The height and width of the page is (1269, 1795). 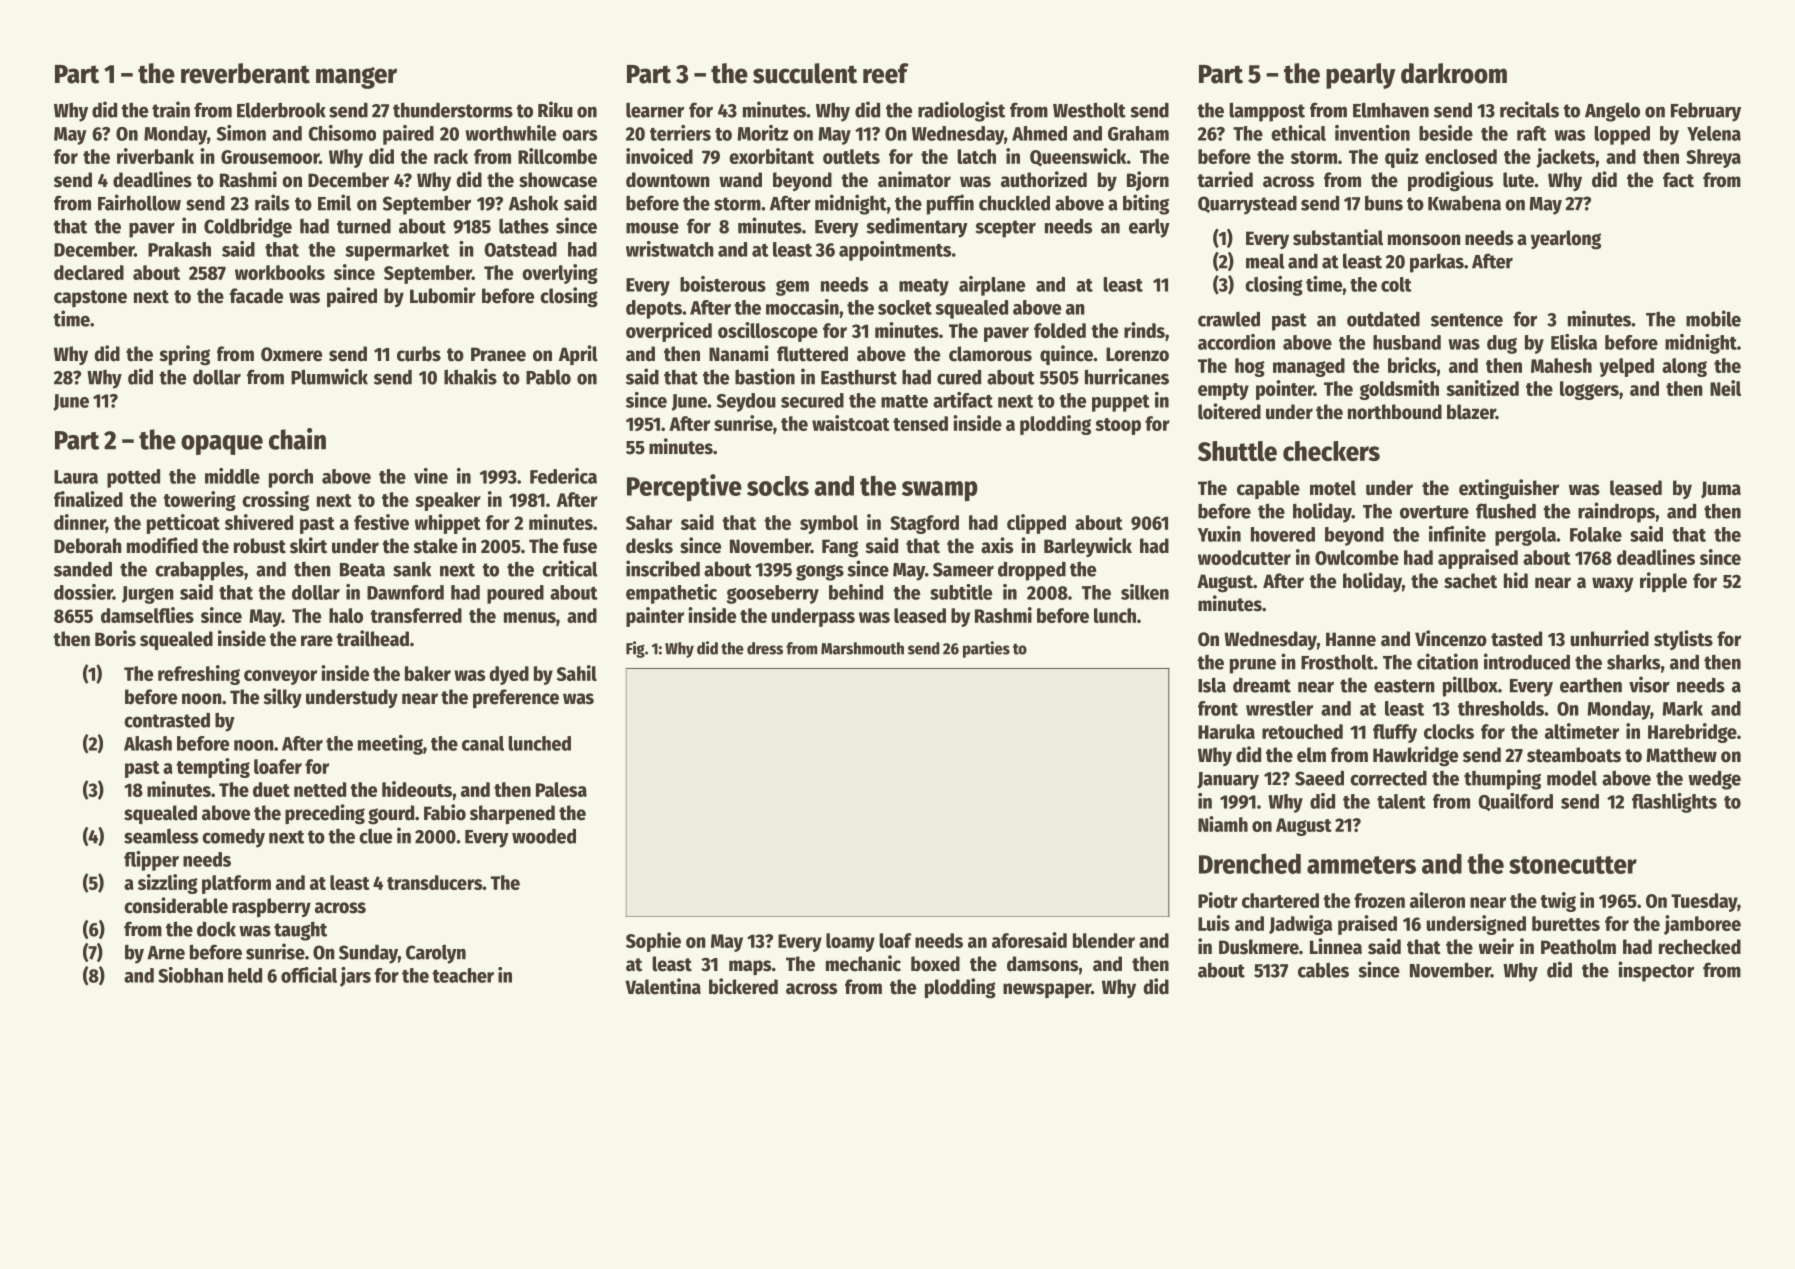 I want to click on swamp, so click(x=940, y=491).
